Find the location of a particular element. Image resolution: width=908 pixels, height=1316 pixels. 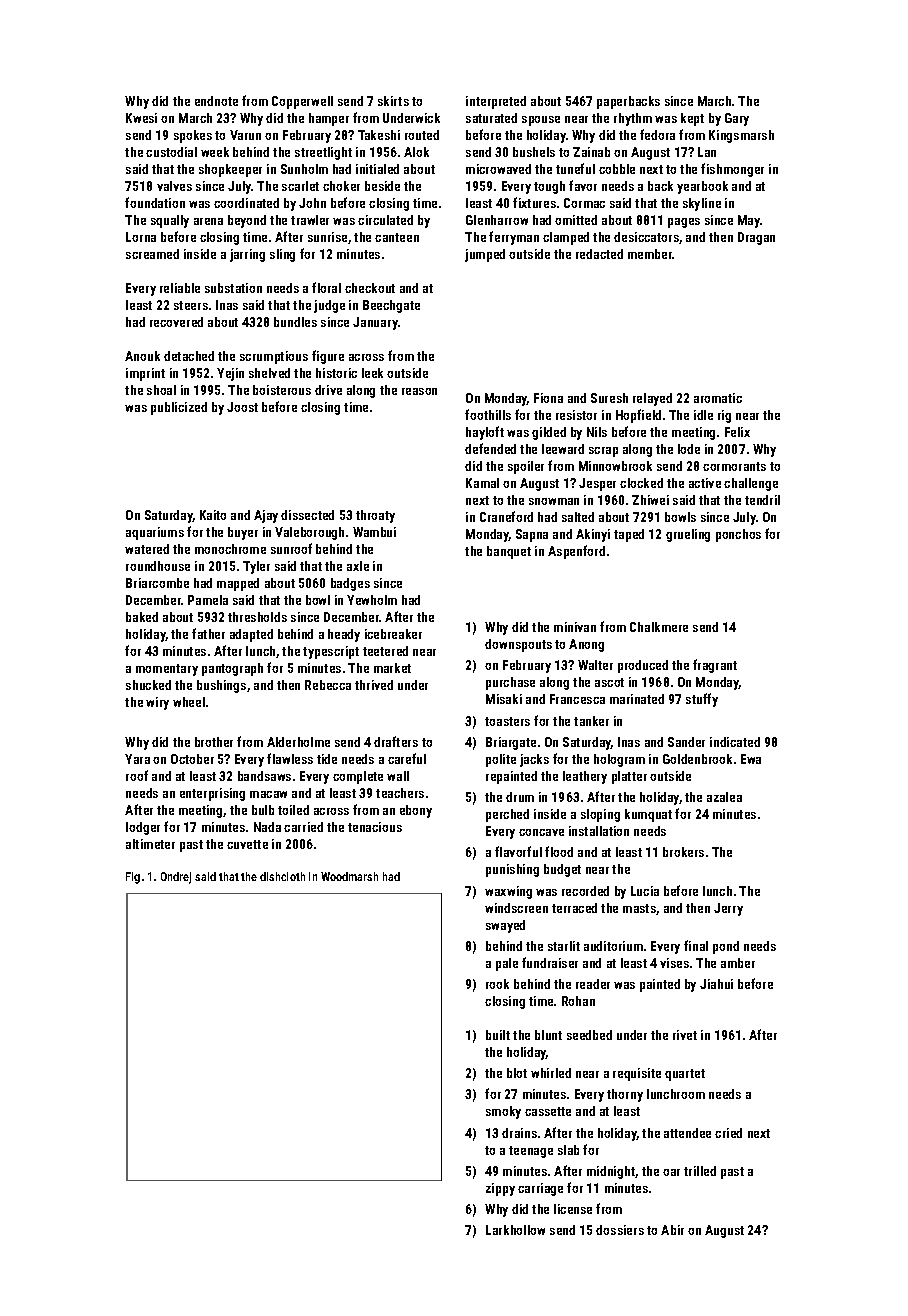

dishcloth is located at coordinates (282, 876).
